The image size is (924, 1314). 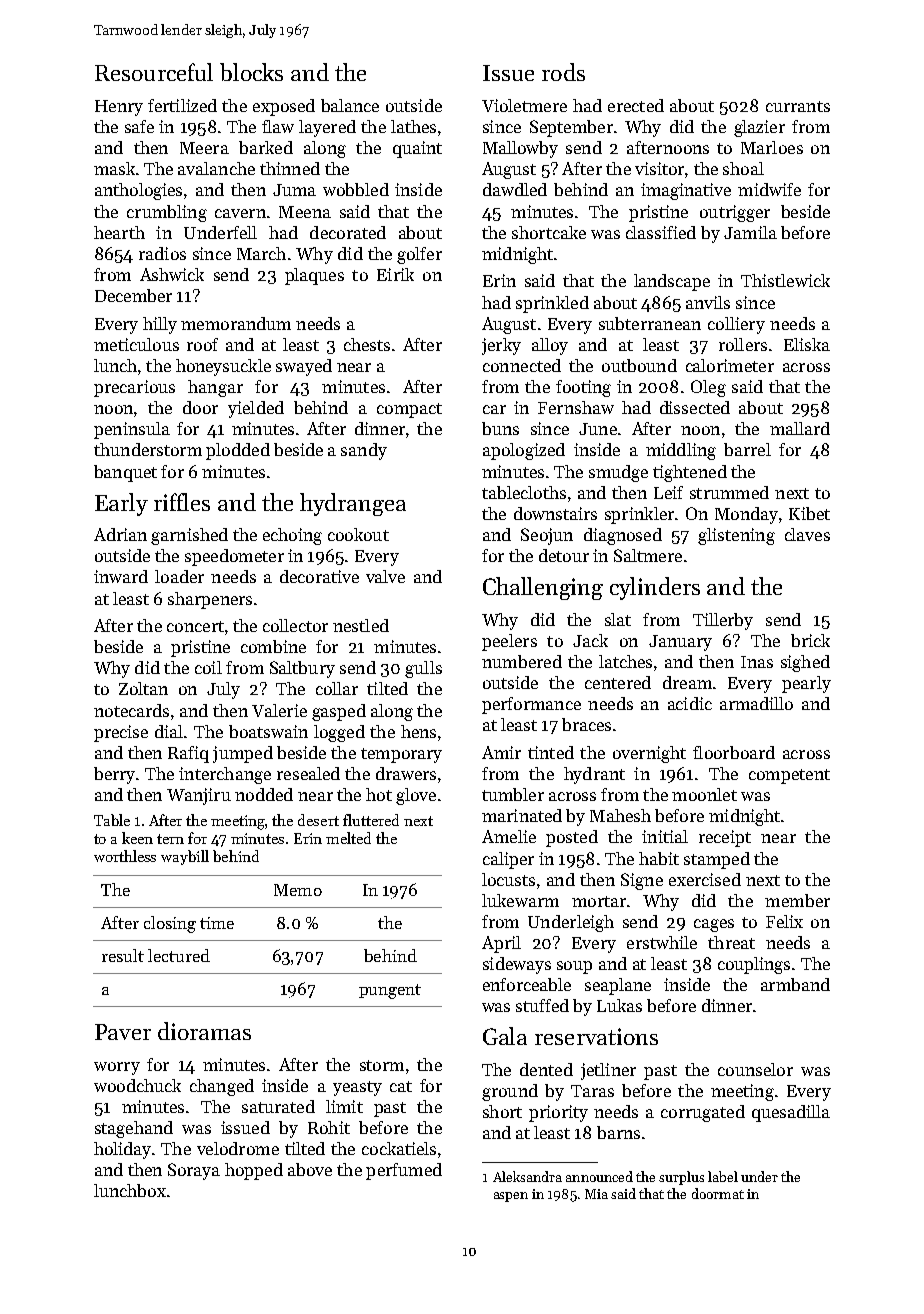 I want to click on locusts, so click(x=508, y=879).
